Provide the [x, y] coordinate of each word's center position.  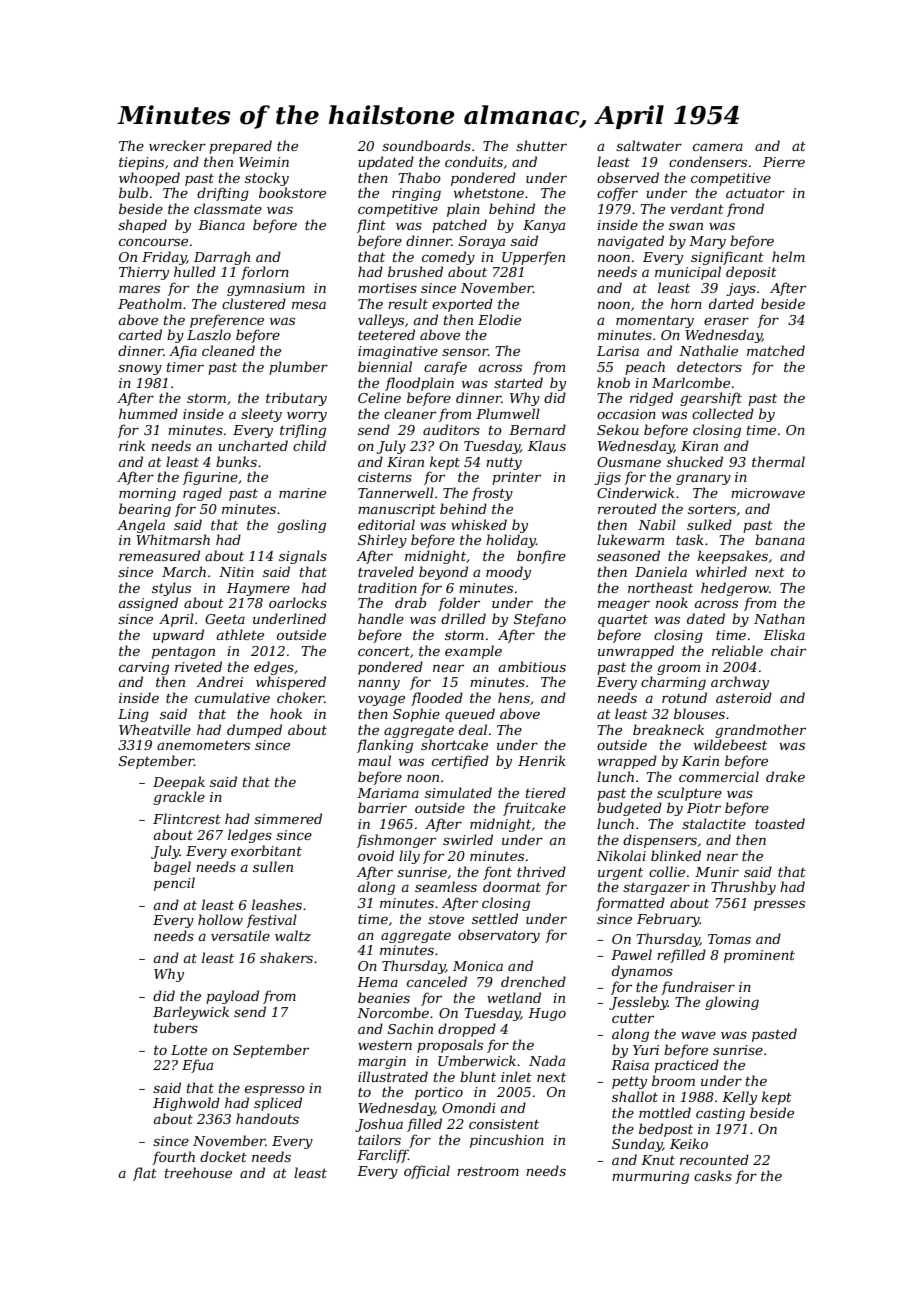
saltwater [649, 145]
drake [785, 776]
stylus [171, 589]
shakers [286, 957]
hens [514, 697]
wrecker [177, 145]
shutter [541, 145]
